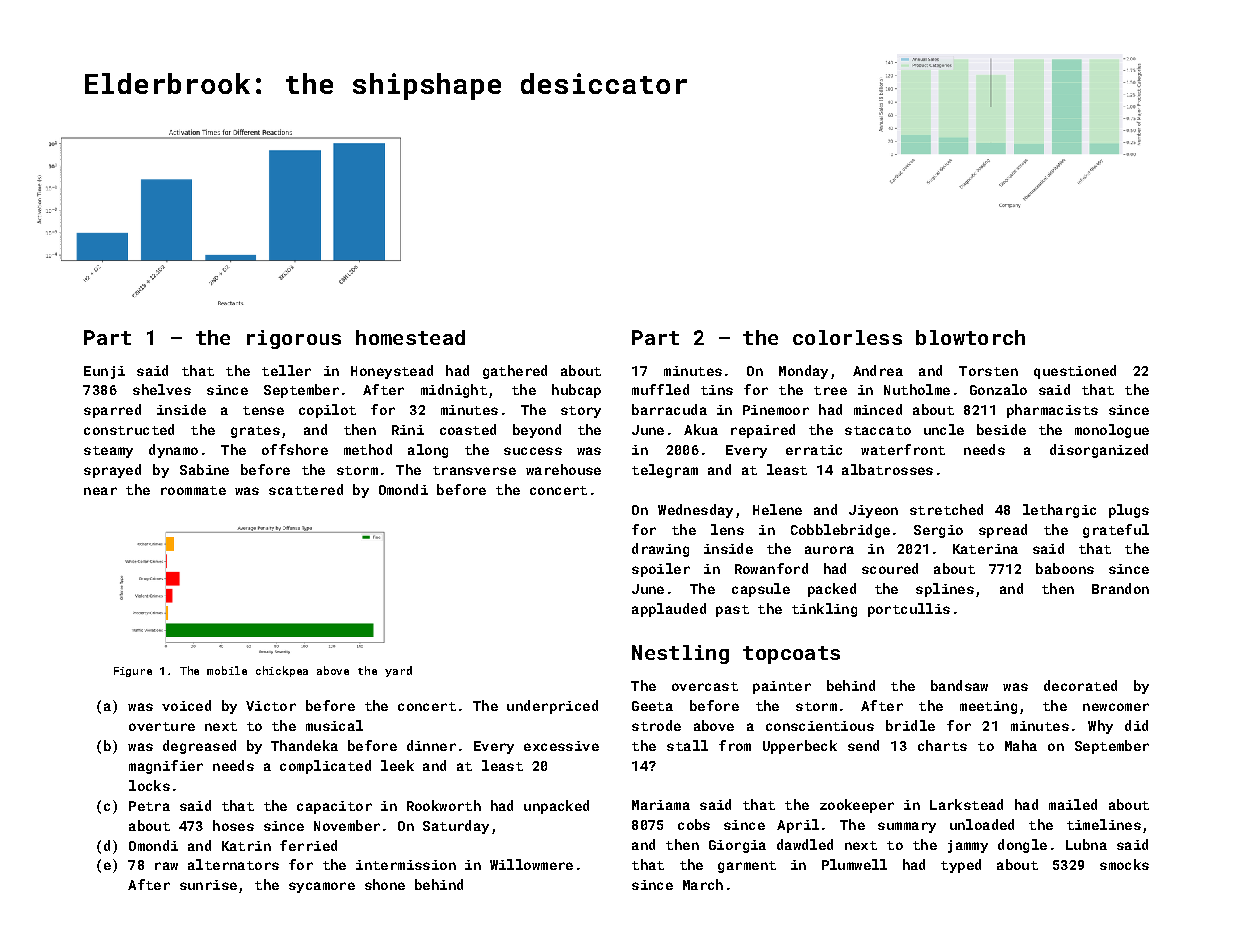 Image resolution: width=1233 pixels, height=952 pixels. What do you see at coordinates (878, 370) in the screenshot?
I see `Andrea` at bounding box center [878, 370].
